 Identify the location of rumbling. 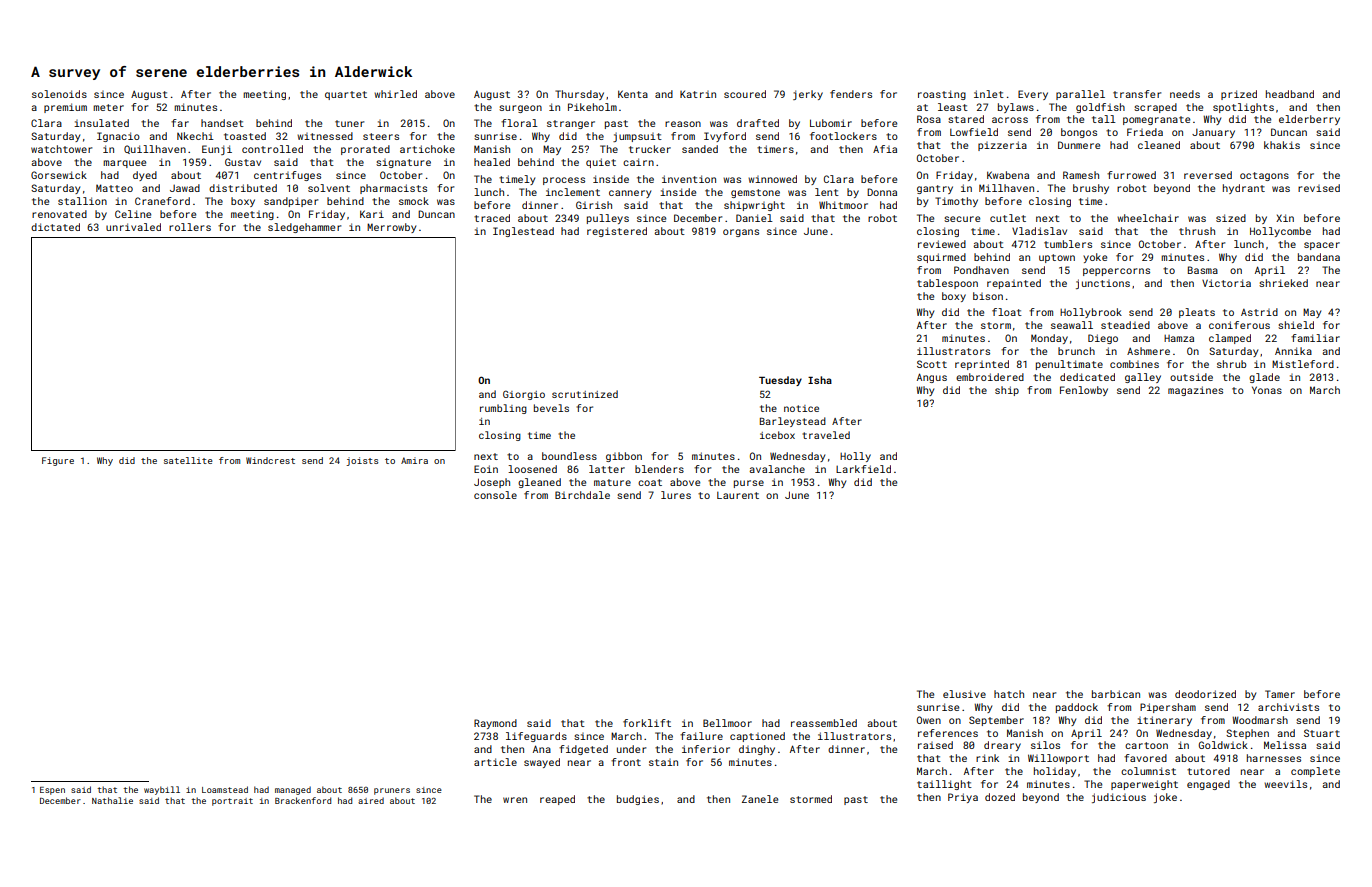
(503, 409).
